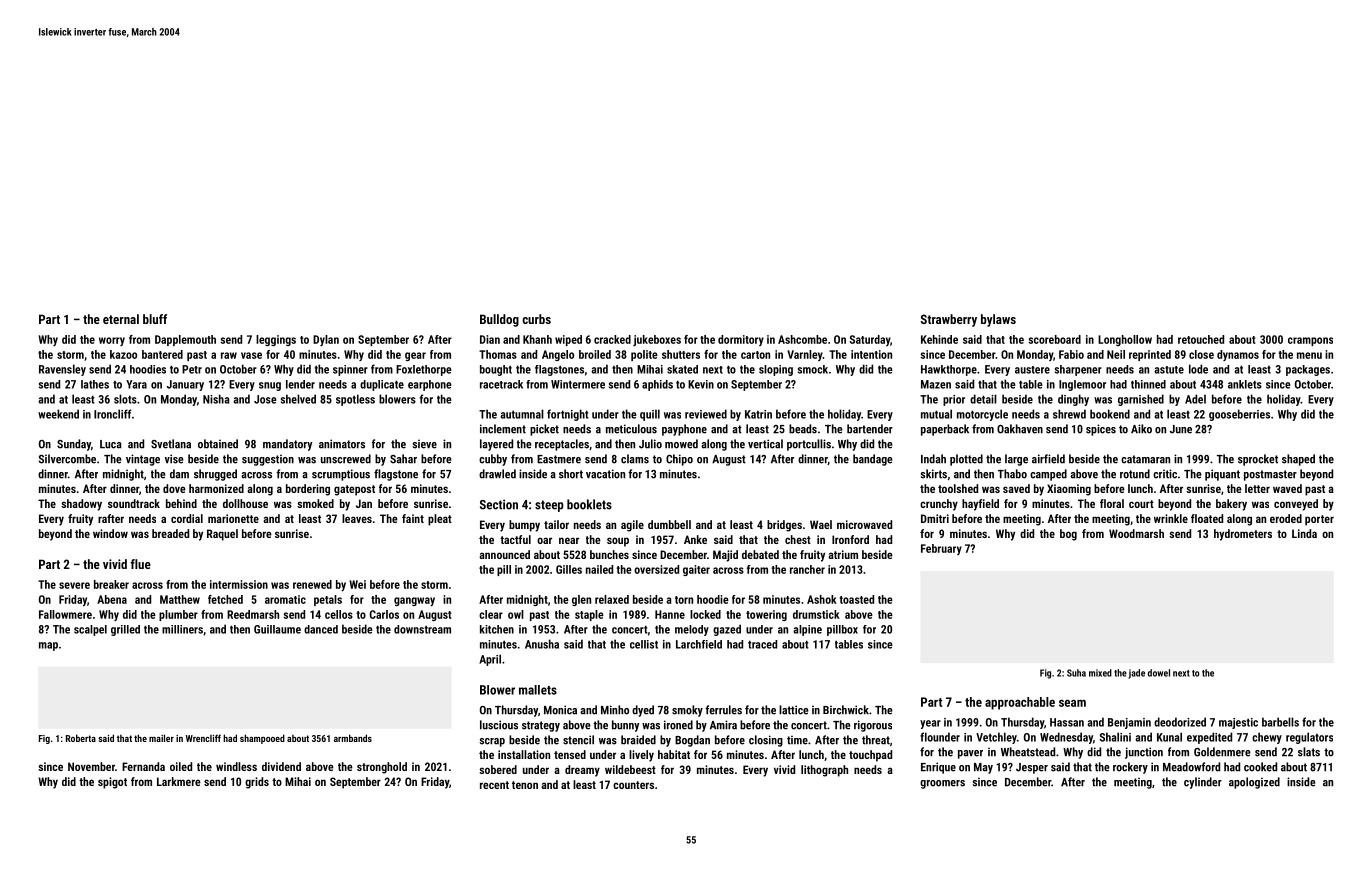  Describe the element at coordinates (755, 355) in the screenshot. I see `carton` at that location.
